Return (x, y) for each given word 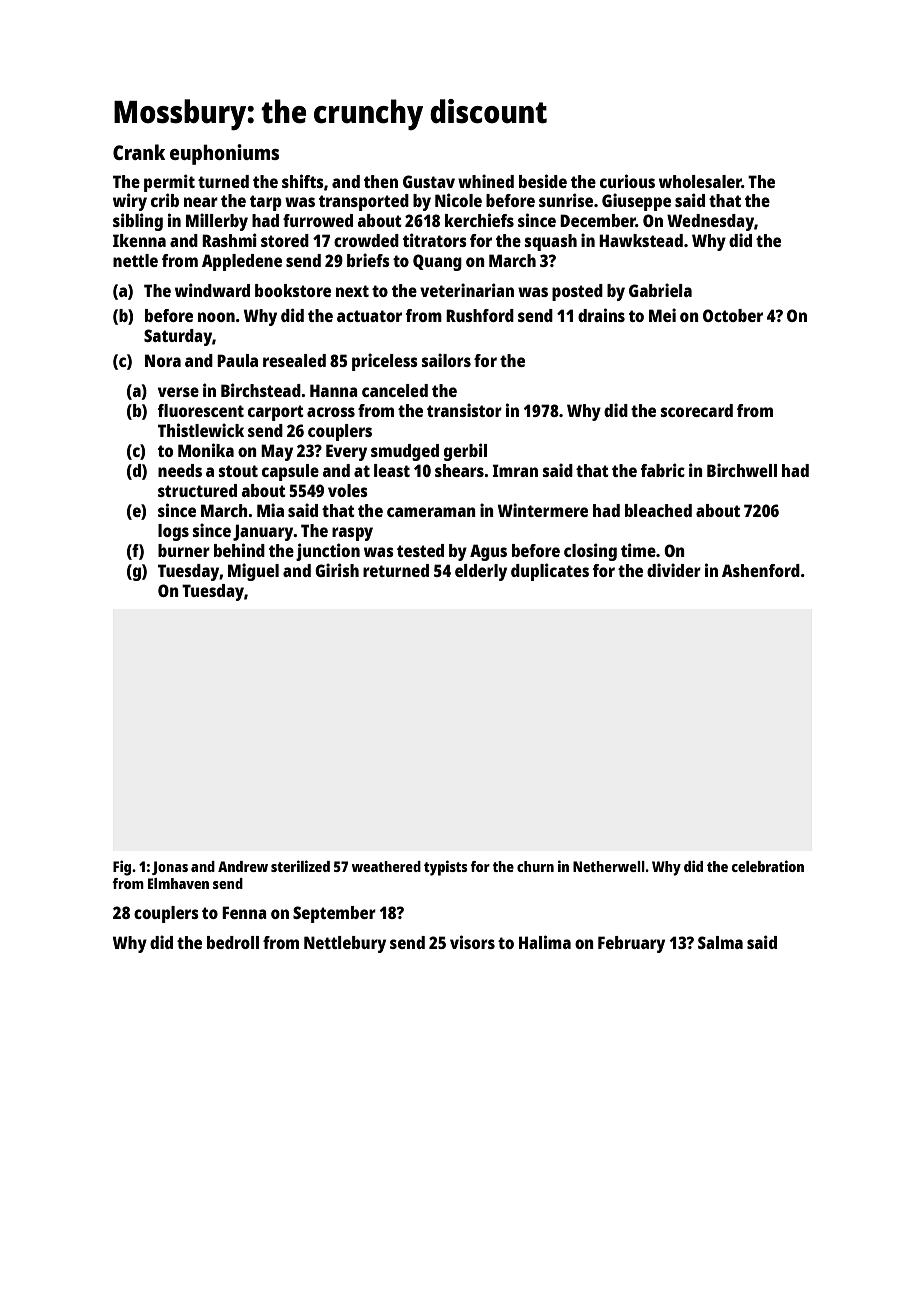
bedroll (233, 942)
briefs (368, 260)
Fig (122, 868)
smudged (405, 452)
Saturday (178, 337)
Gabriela (660, 290)
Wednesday (710, 222)
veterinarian (467, 290)
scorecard (697, 410)
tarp (266, 203)
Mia (270, 510)
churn (535, 866)
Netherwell (609, 866)
